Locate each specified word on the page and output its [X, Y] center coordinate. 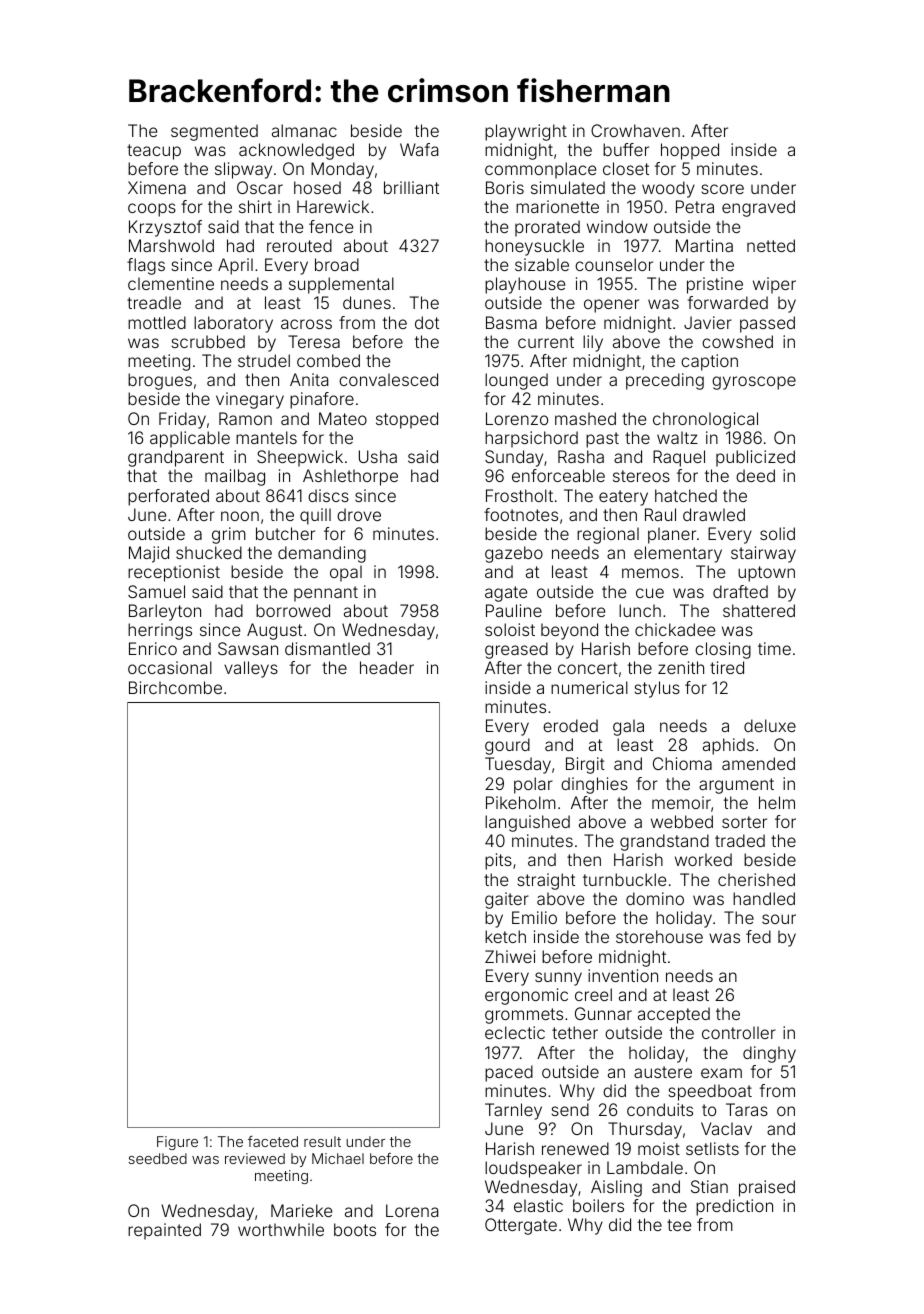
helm [777, 802]
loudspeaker [533, 1169]
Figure [177, 1143]
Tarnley [513, 1111]
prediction [734, 1207]
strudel [264, 360]
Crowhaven [635, 130]
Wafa [419, 149]
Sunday [514, 458]
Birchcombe [175, 687]
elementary [678, 554]
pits [498, 861]
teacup [154, 152]
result [322, 1141]
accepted [674, 1015]
